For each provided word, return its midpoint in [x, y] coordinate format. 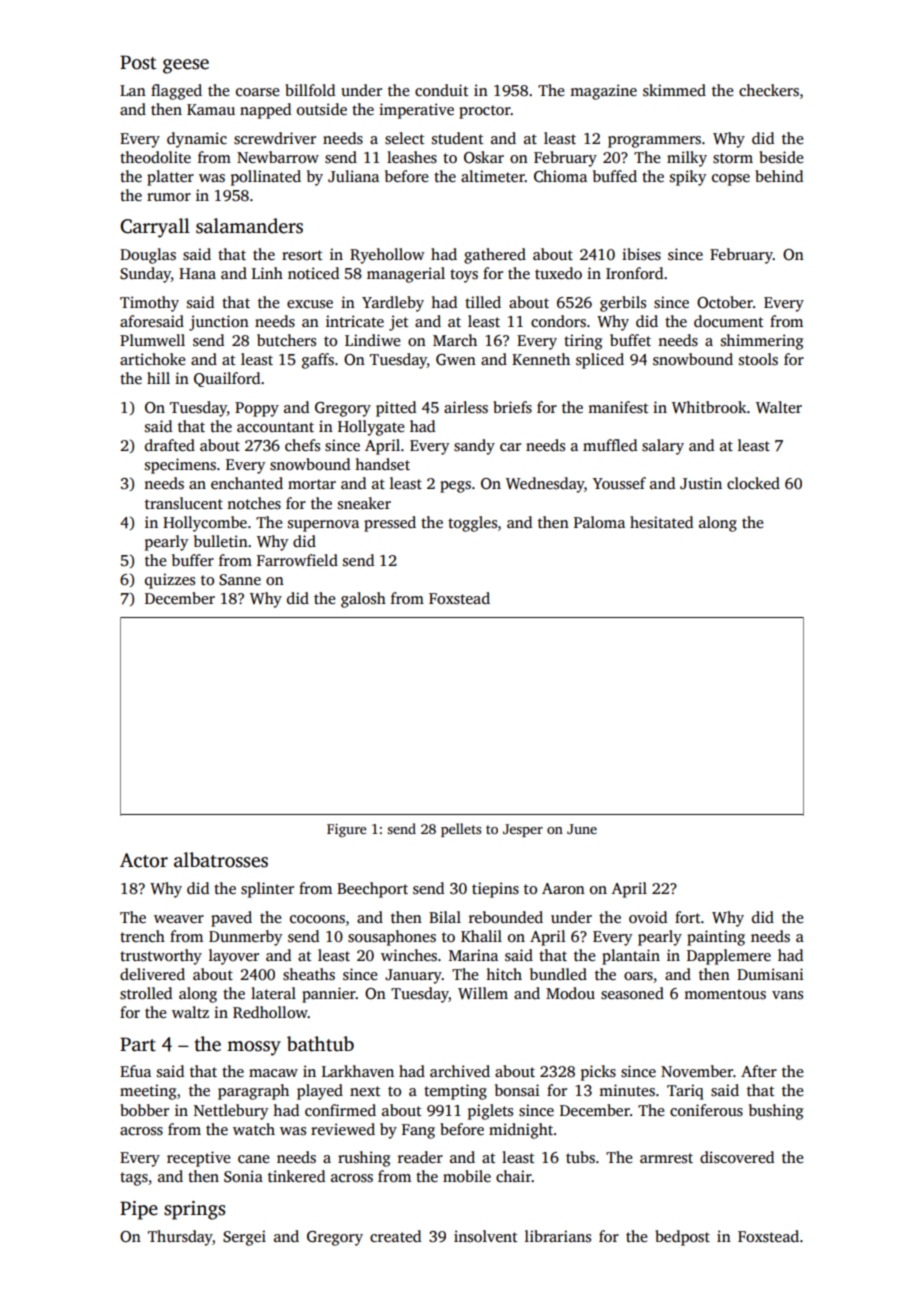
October [725, 302]
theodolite [155, 157]
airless [466, 407]
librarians [558, 1236]
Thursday [180, 1238]
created [395, 1236]
